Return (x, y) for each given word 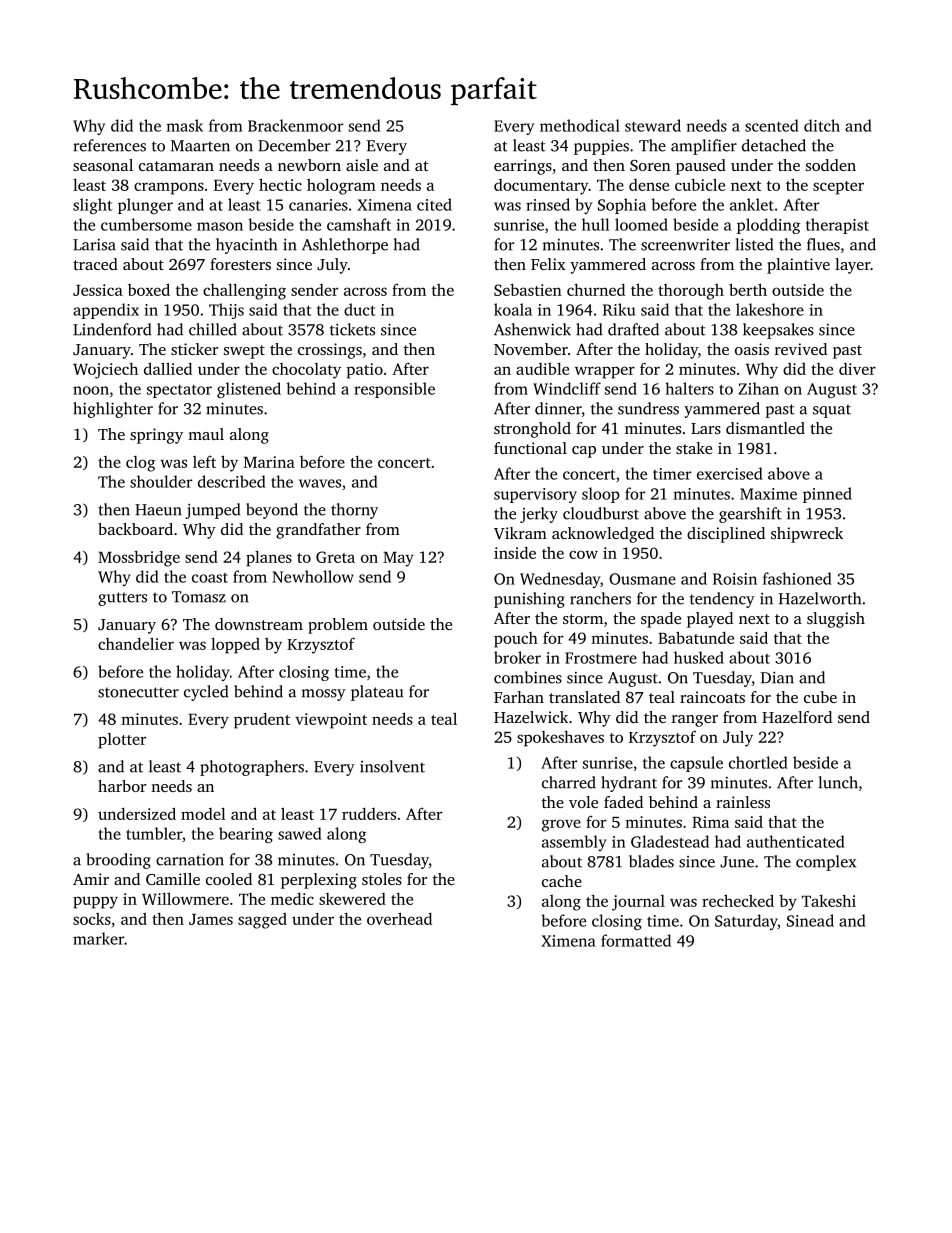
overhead (399, 918)
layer (852, 266)
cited (434, 204)
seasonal (103, 165)
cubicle (700, 184)
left (204, 462)
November (531, 349)
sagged (262, 921)
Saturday (746, 922)
